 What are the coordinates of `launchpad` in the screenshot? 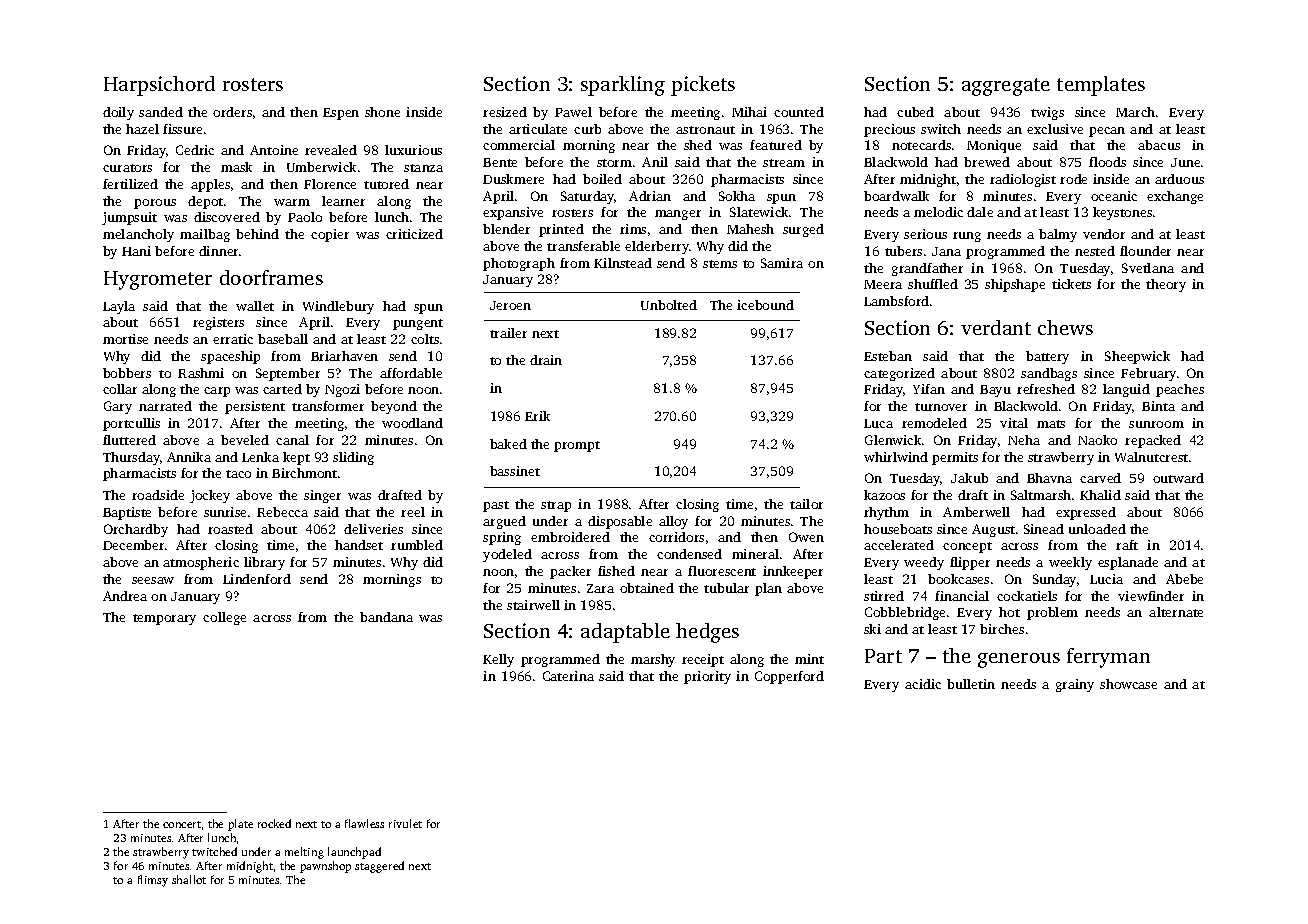 It's located at (354, 853).
